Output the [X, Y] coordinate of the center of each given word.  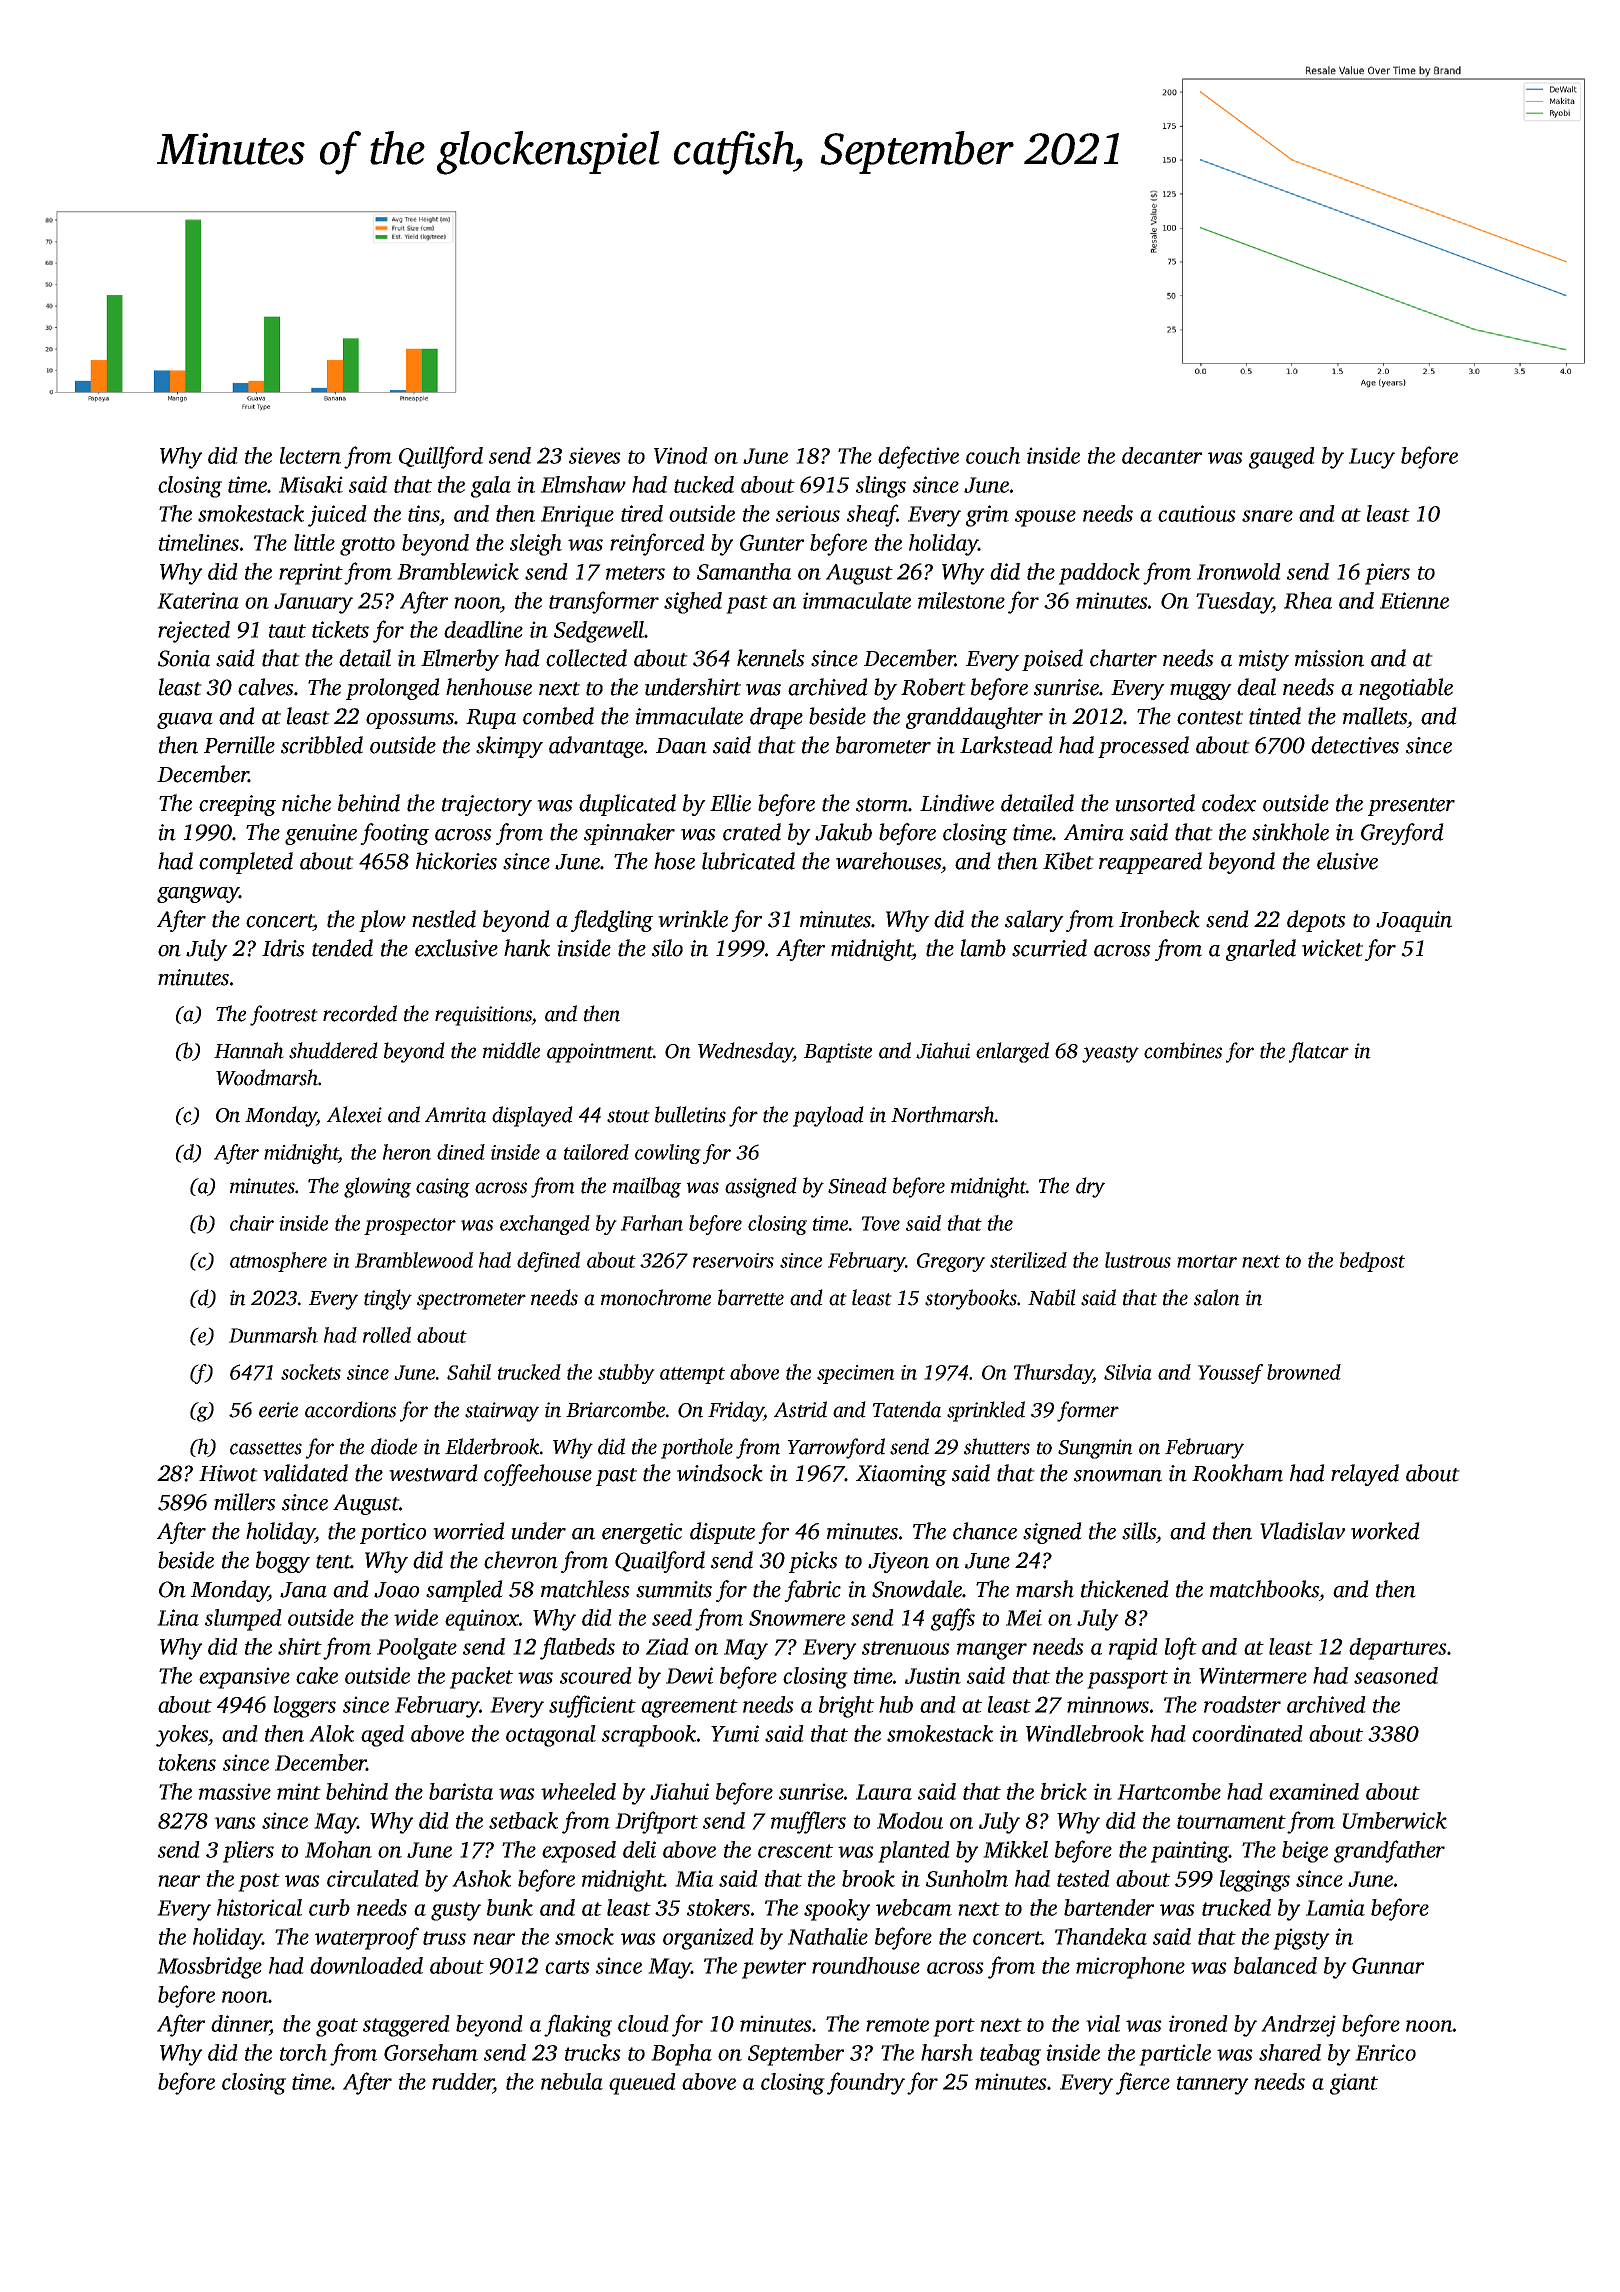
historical [259, 1907]
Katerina [198, 600]
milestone [961, 600]
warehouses [889, 861]
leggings [1255, 1881]
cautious [1197, 513]
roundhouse [866, 1965]
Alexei [354, 1114]
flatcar [1319, 1052]
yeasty [1110, 1054]
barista [461, 1791]
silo [667, 948]
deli [639, 1849]
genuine [321, 834]
